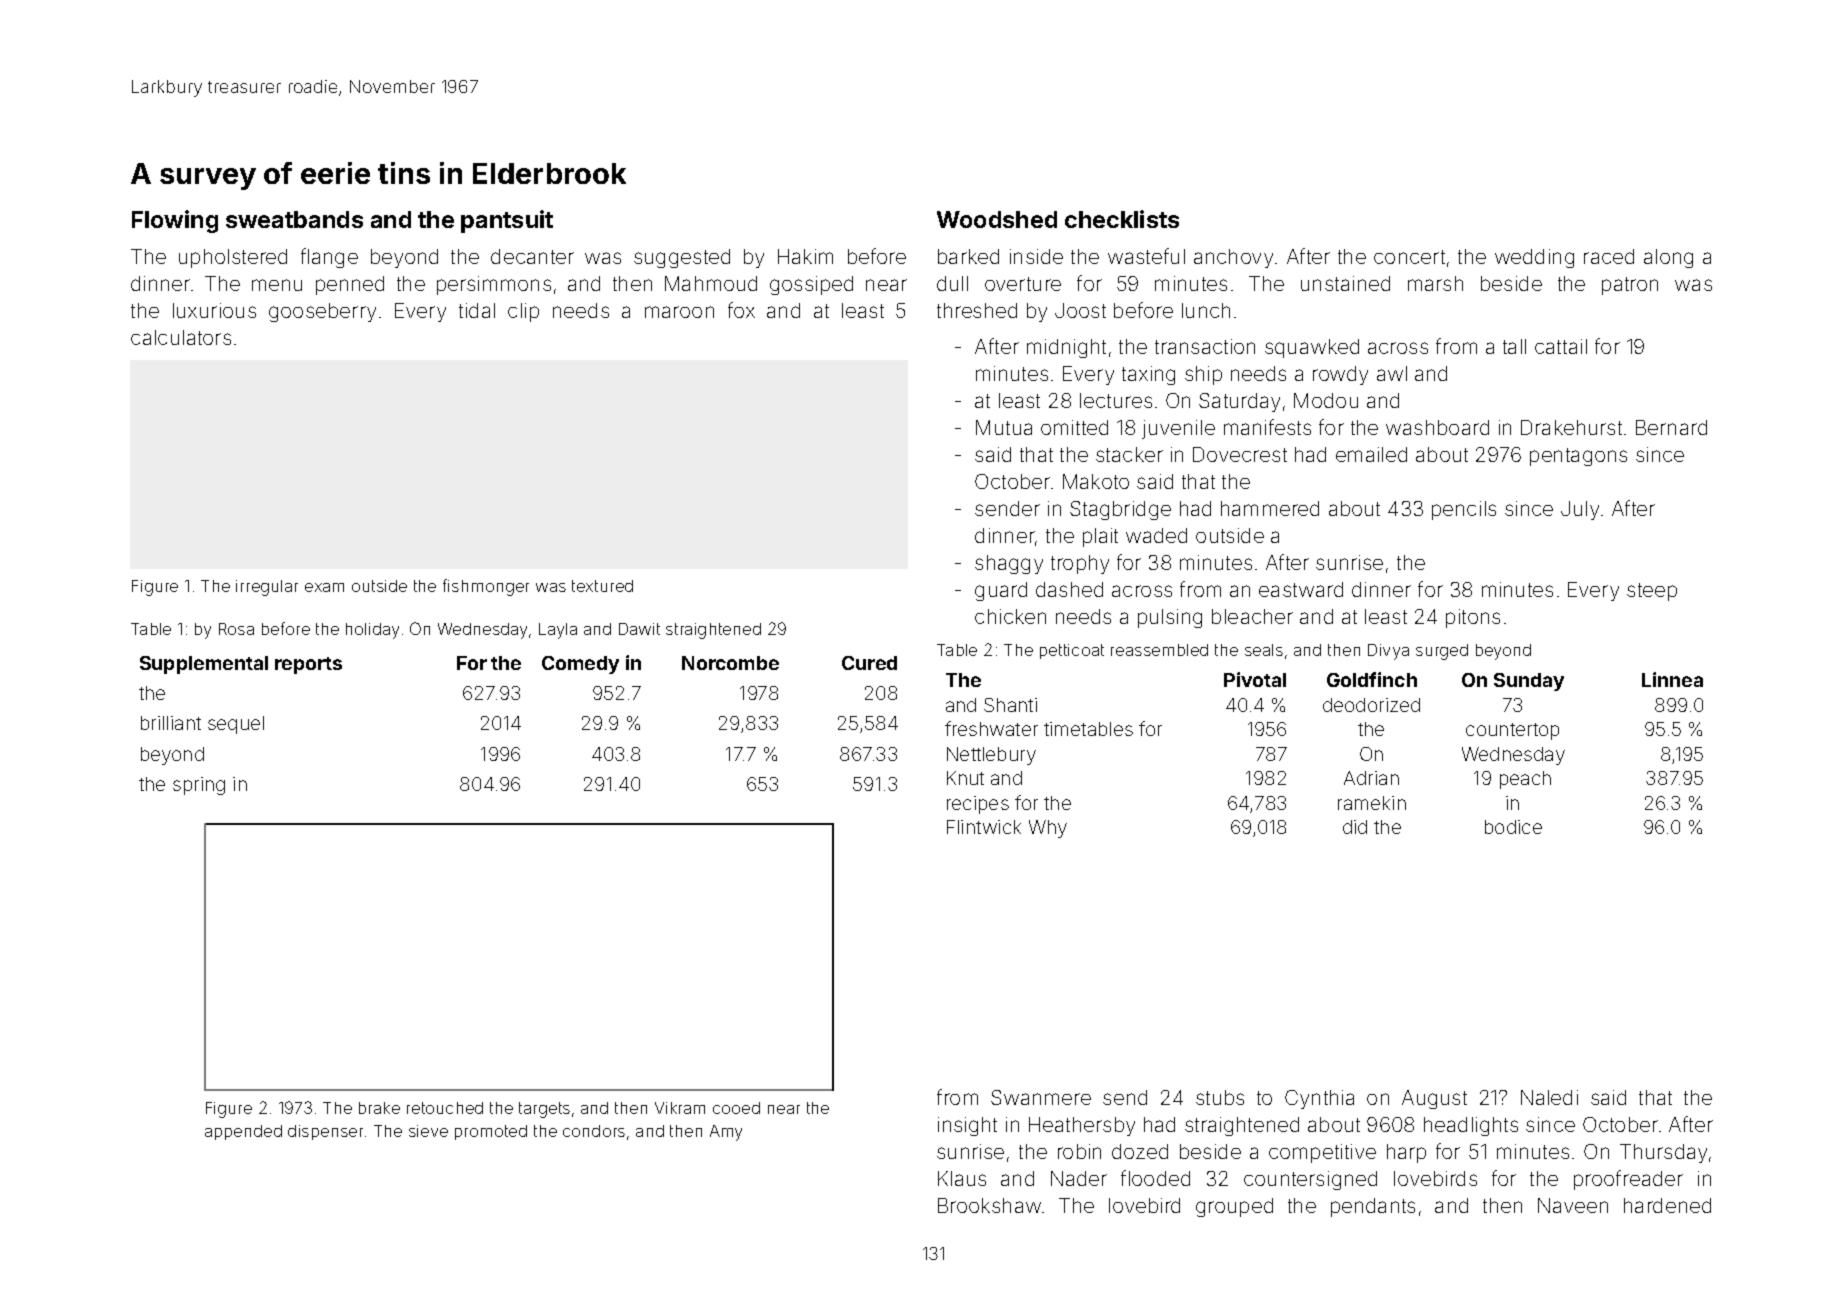 This page has width=1844, height=1304. I want to click on Flintwick, so click(984, 827).
